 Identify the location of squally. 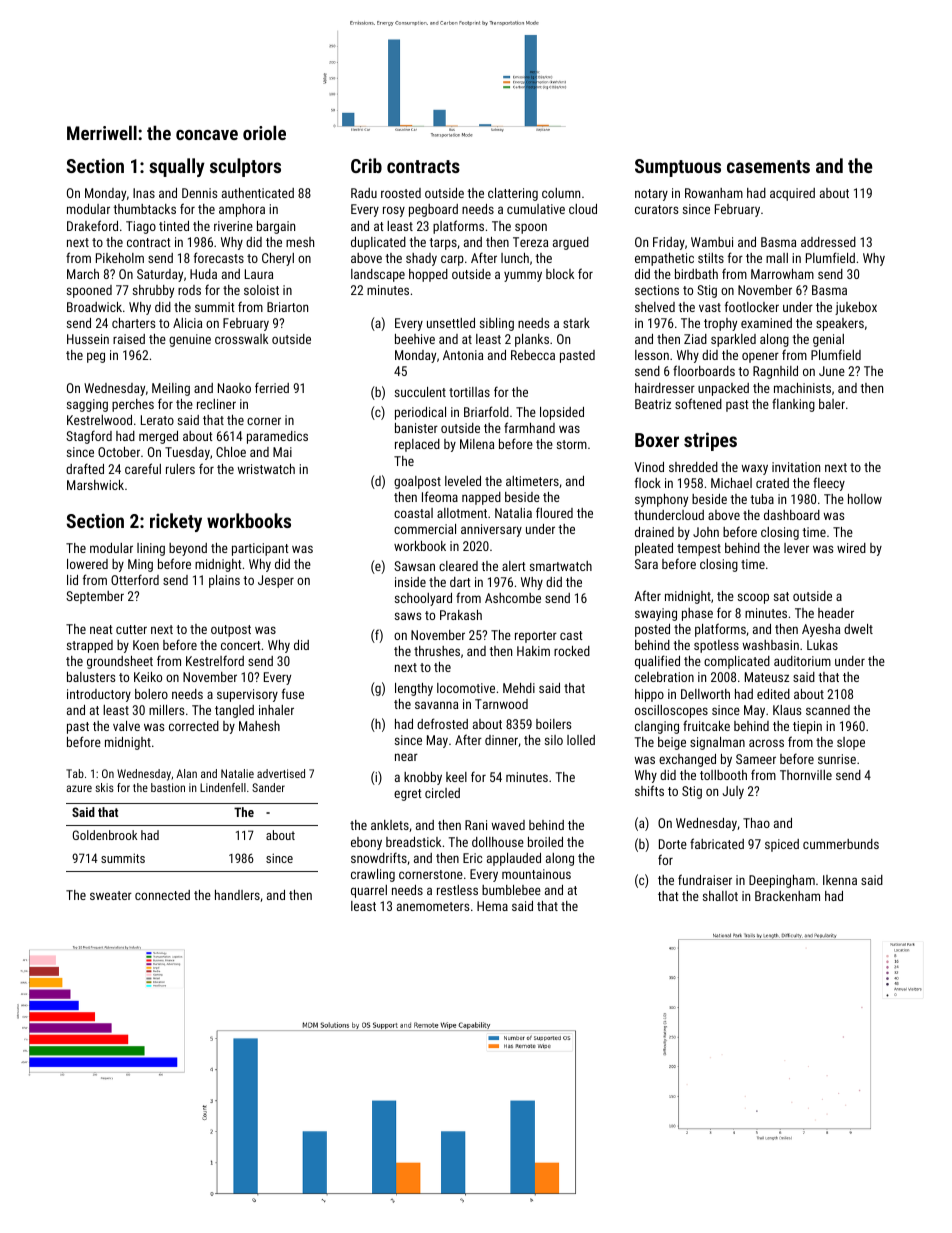
(177, 167).
